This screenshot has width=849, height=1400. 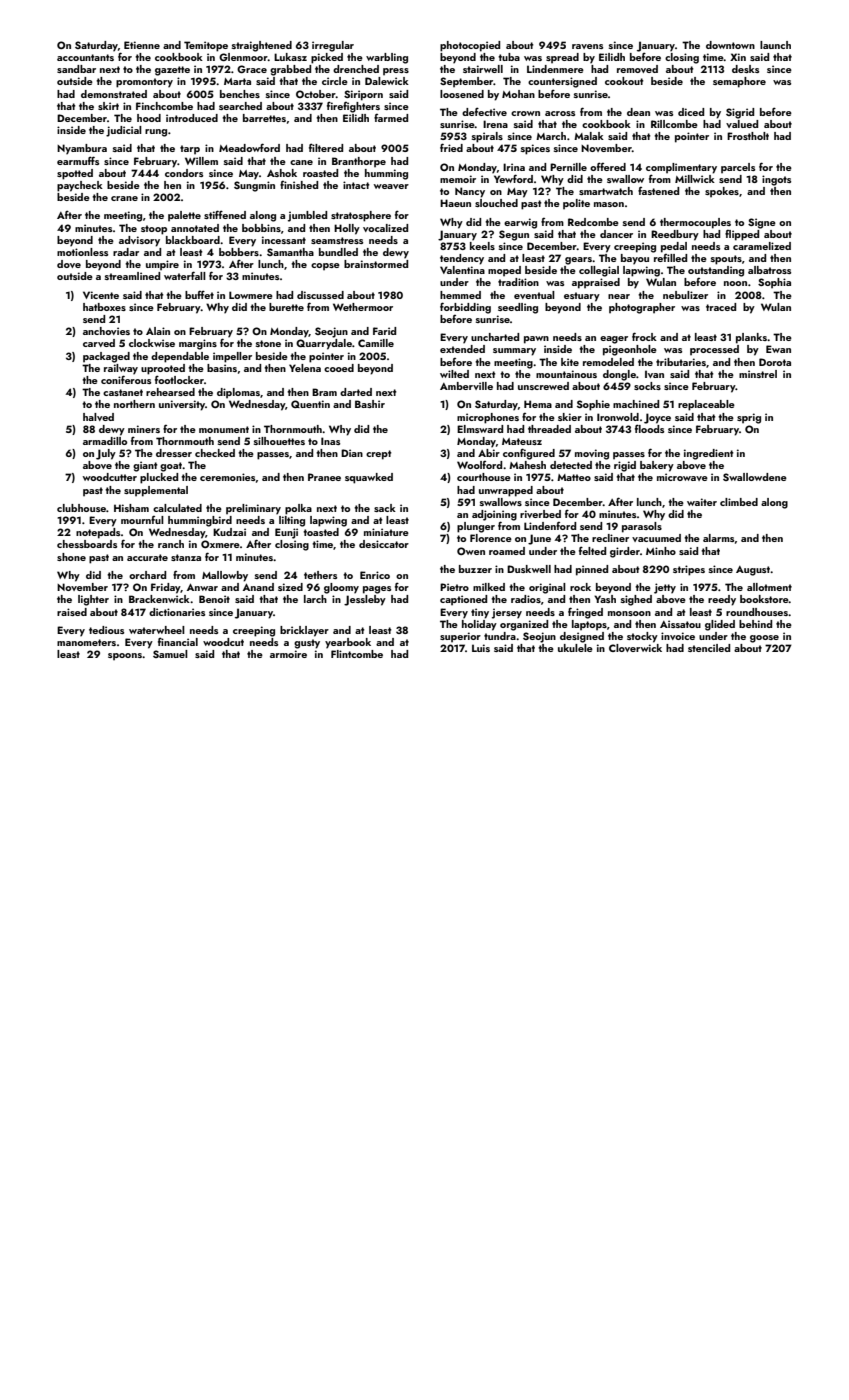 What do you see at coordinates (227, 477) in the screenshot?
I see `ceremonies` at bounding box center [227, 477].
